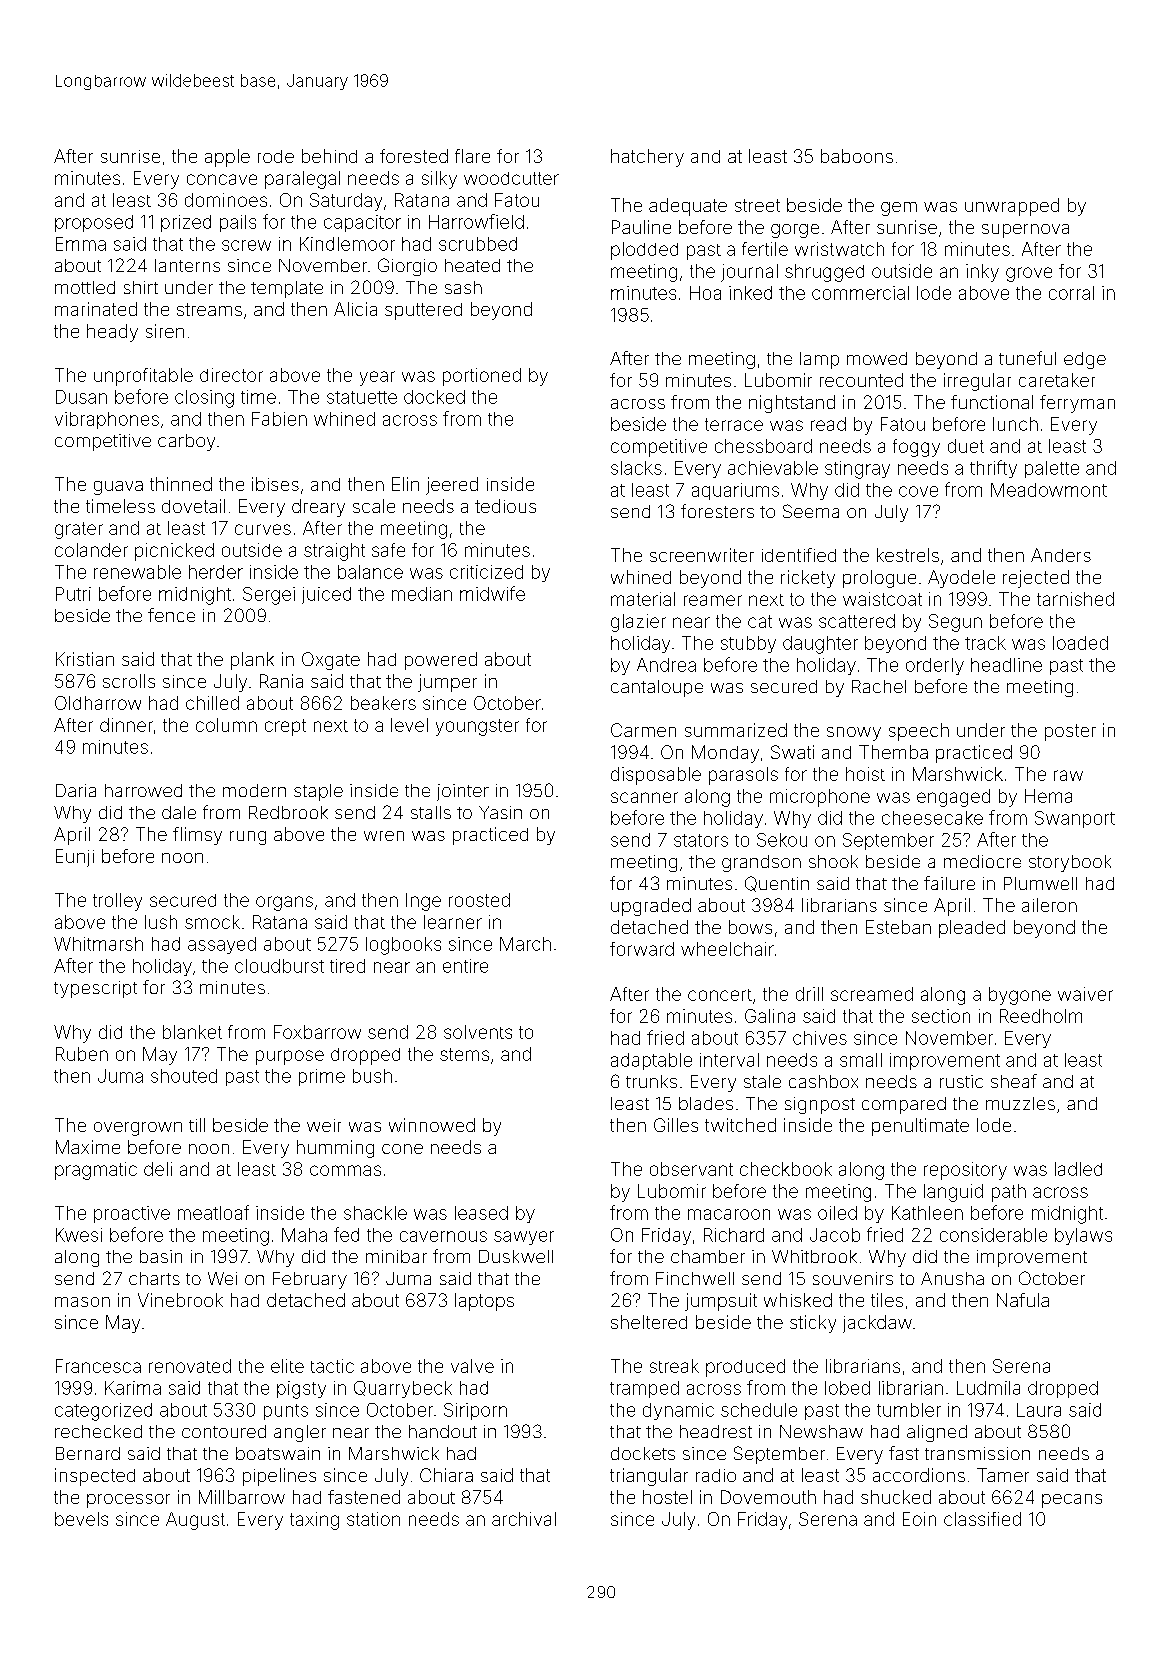 The width and height of the document is (1172, 1657). Describe the element at coordinates (492, 593) in the document. I see `midwife` at that location.
